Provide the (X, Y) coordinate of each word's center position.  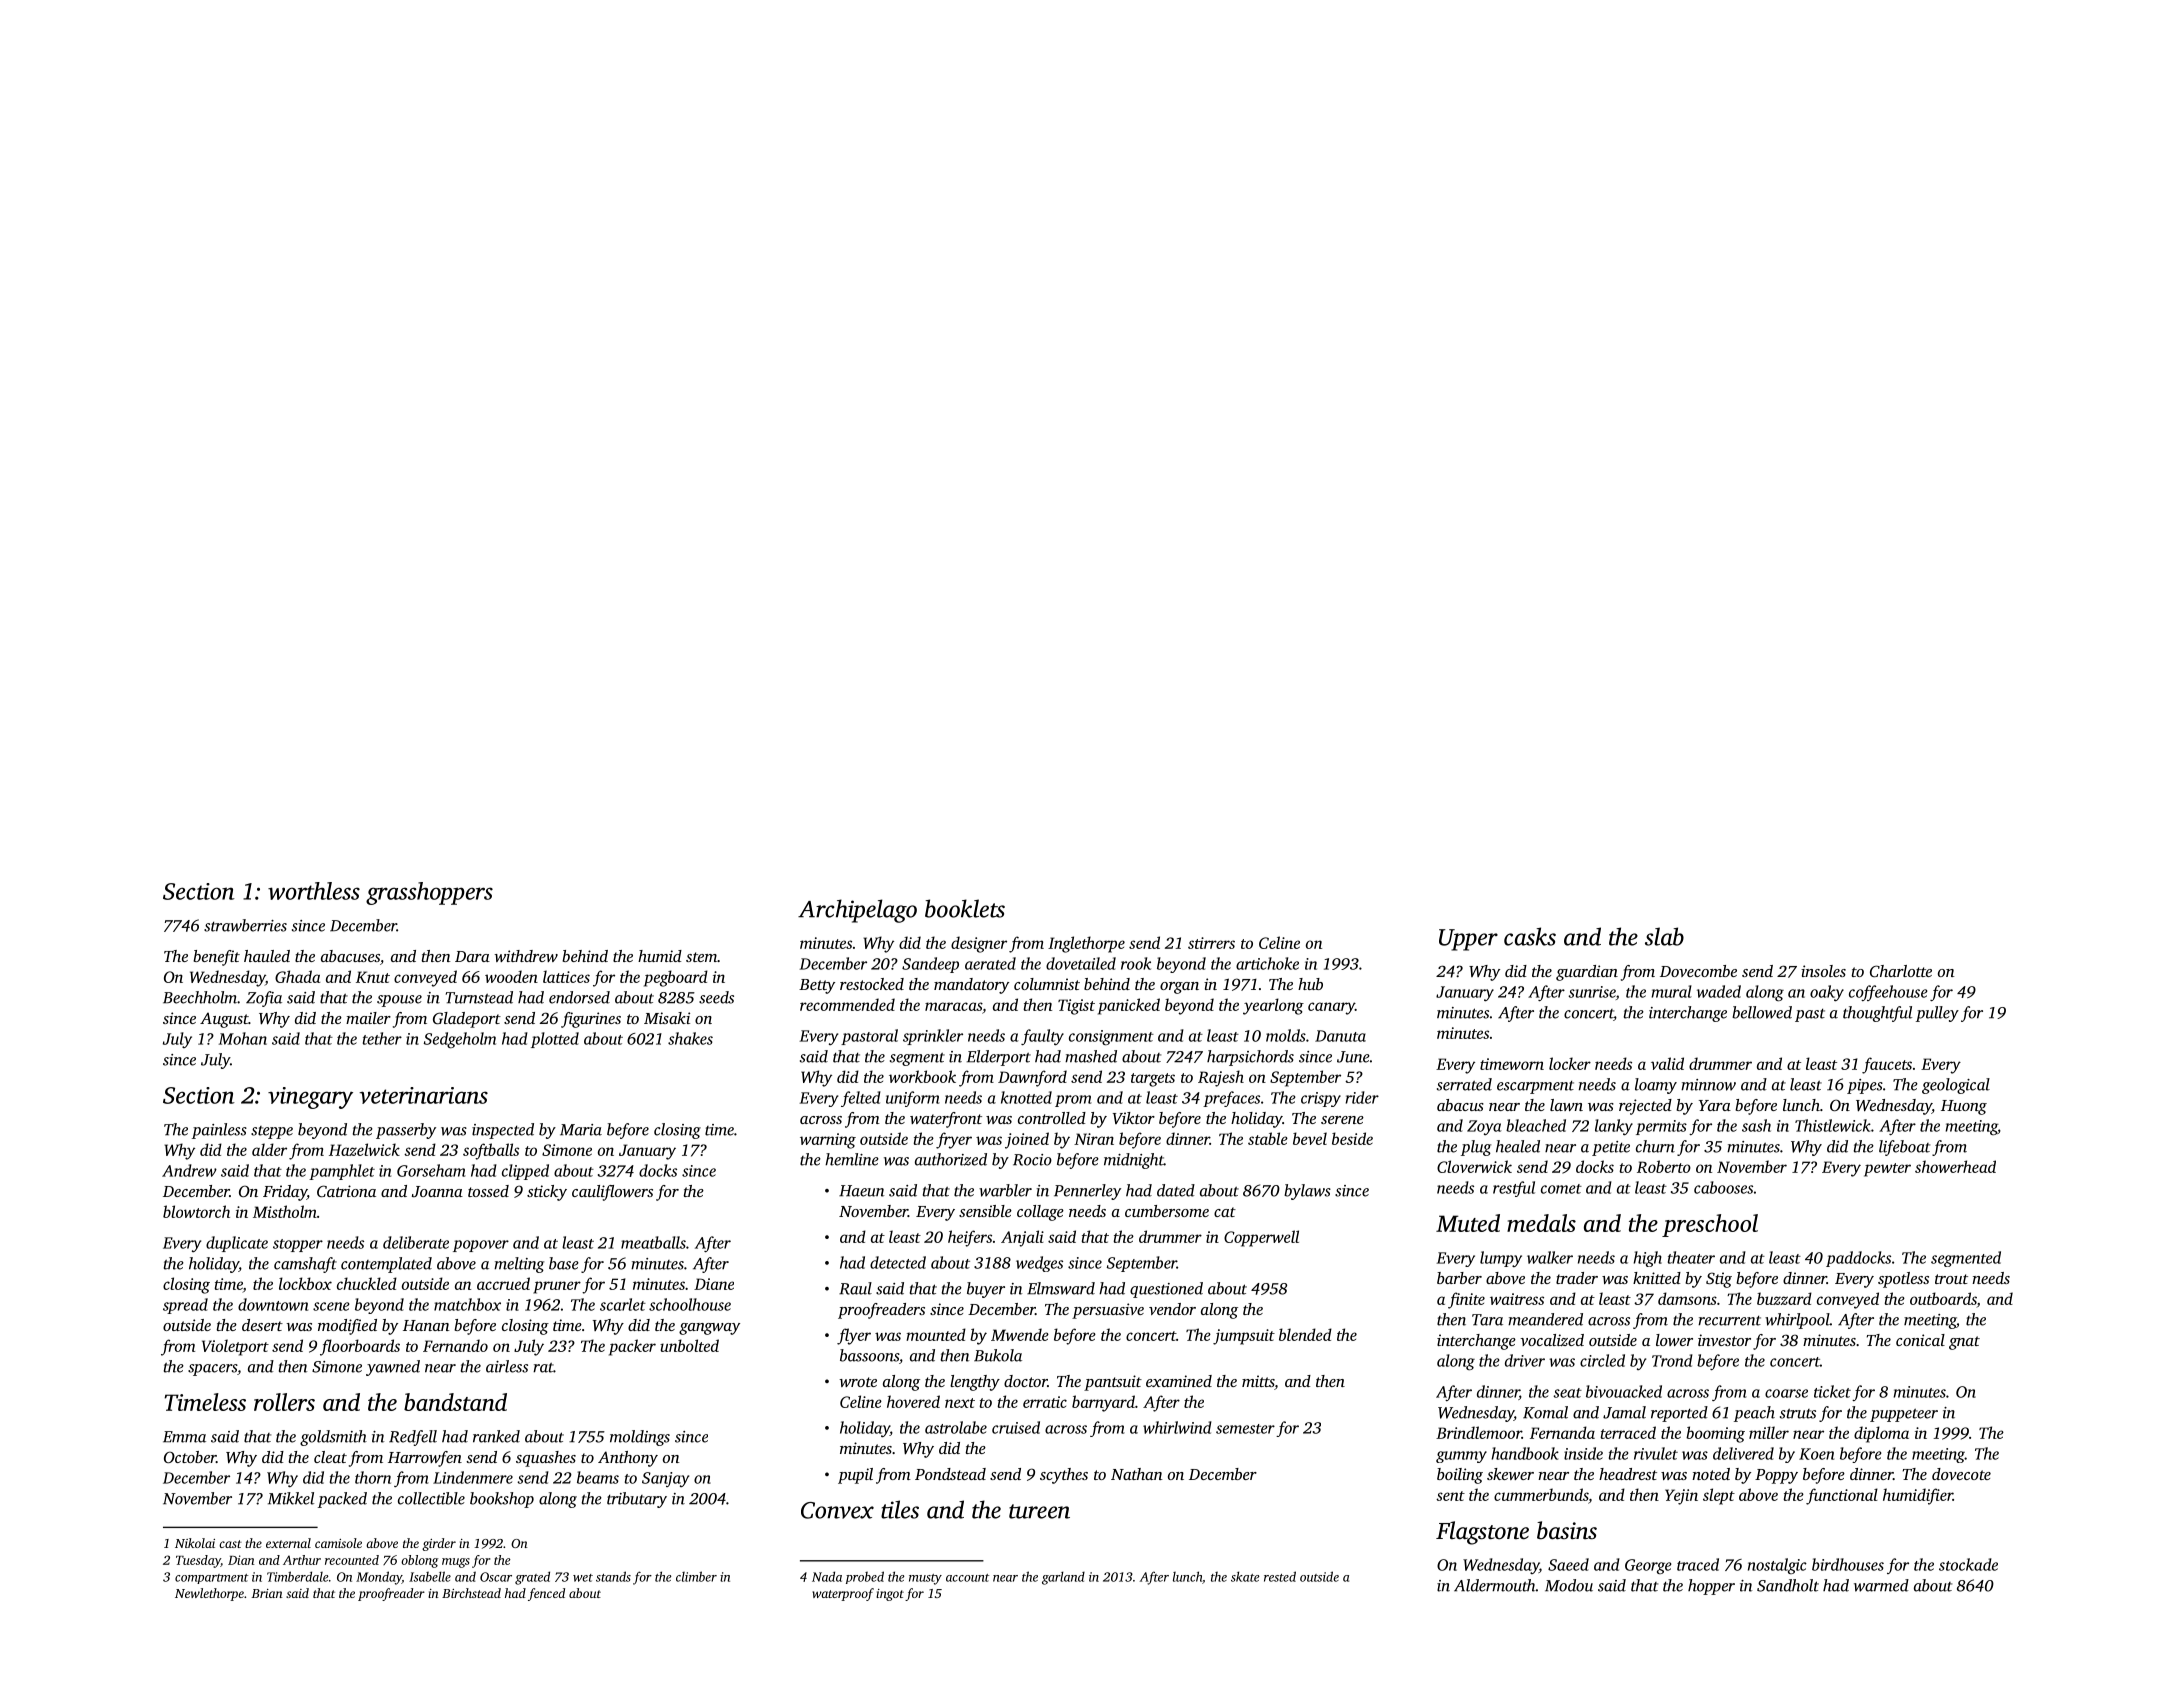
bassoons (869, 1355)
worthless (314, 891)
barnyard (1103, 1403)
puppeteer (1904, 1415)
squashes (546, 1459)
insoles (1823, 971)
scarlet (623, 1304)
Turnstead (479, 997)
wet (583, 1578)
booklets (965, 908)
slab (1664, 936)
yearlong (1273, 1006)
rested (1280, 1576)
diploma (1881, 1434)
